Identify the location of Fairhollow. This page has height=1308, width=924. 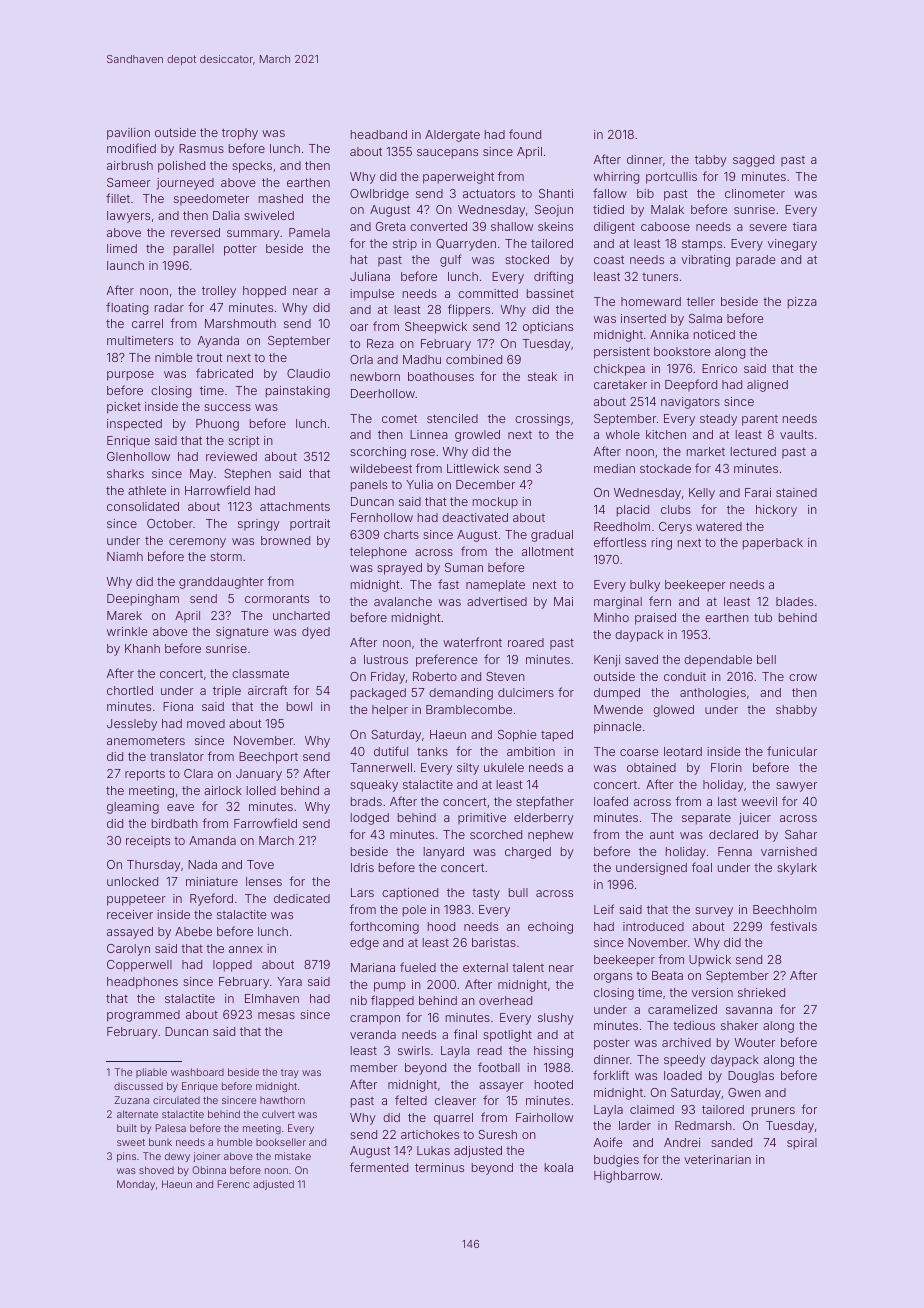
(544, 1117).
